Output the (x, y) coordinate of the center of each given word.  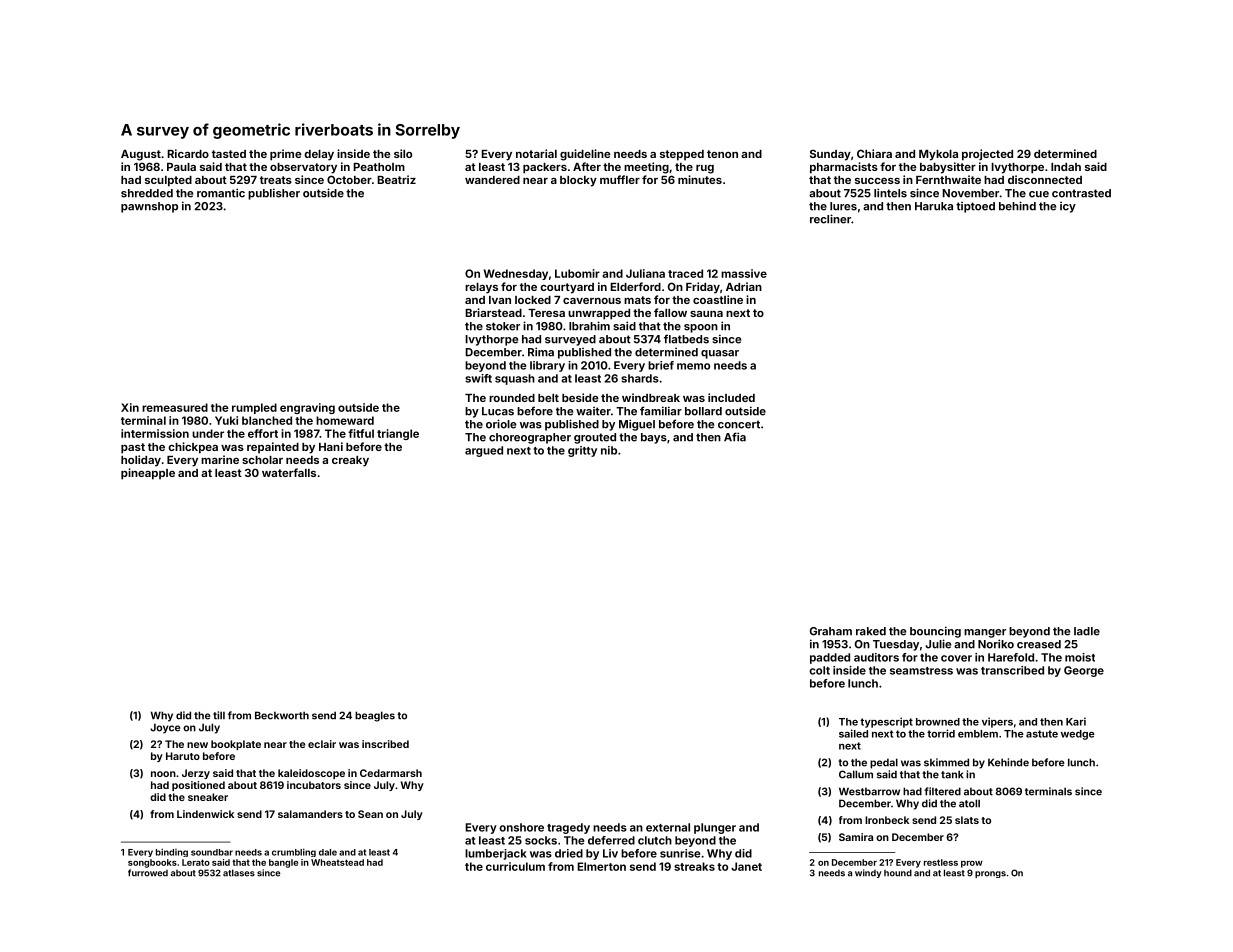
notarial (536, 153)
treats (276, 180)
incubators (314, 785)
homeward (345, 420)
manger (985, 633)
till (219, 715)
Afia (735, 437)
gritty (582, 451)
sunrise (680, 853)
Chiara (874, 153)
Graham (831, 631)
